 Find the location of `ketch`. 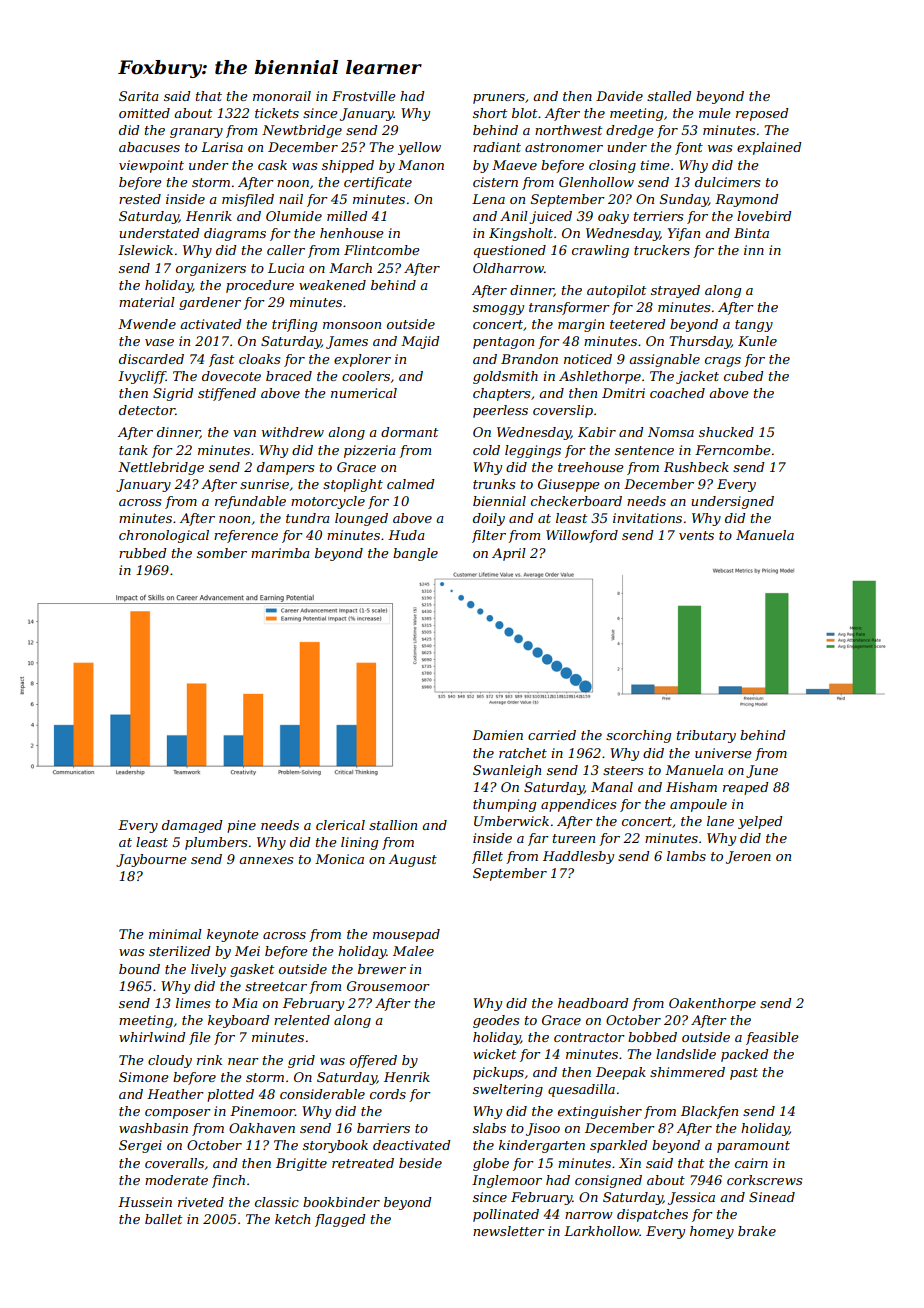

ketch is located at coordinates (292, 1219).
